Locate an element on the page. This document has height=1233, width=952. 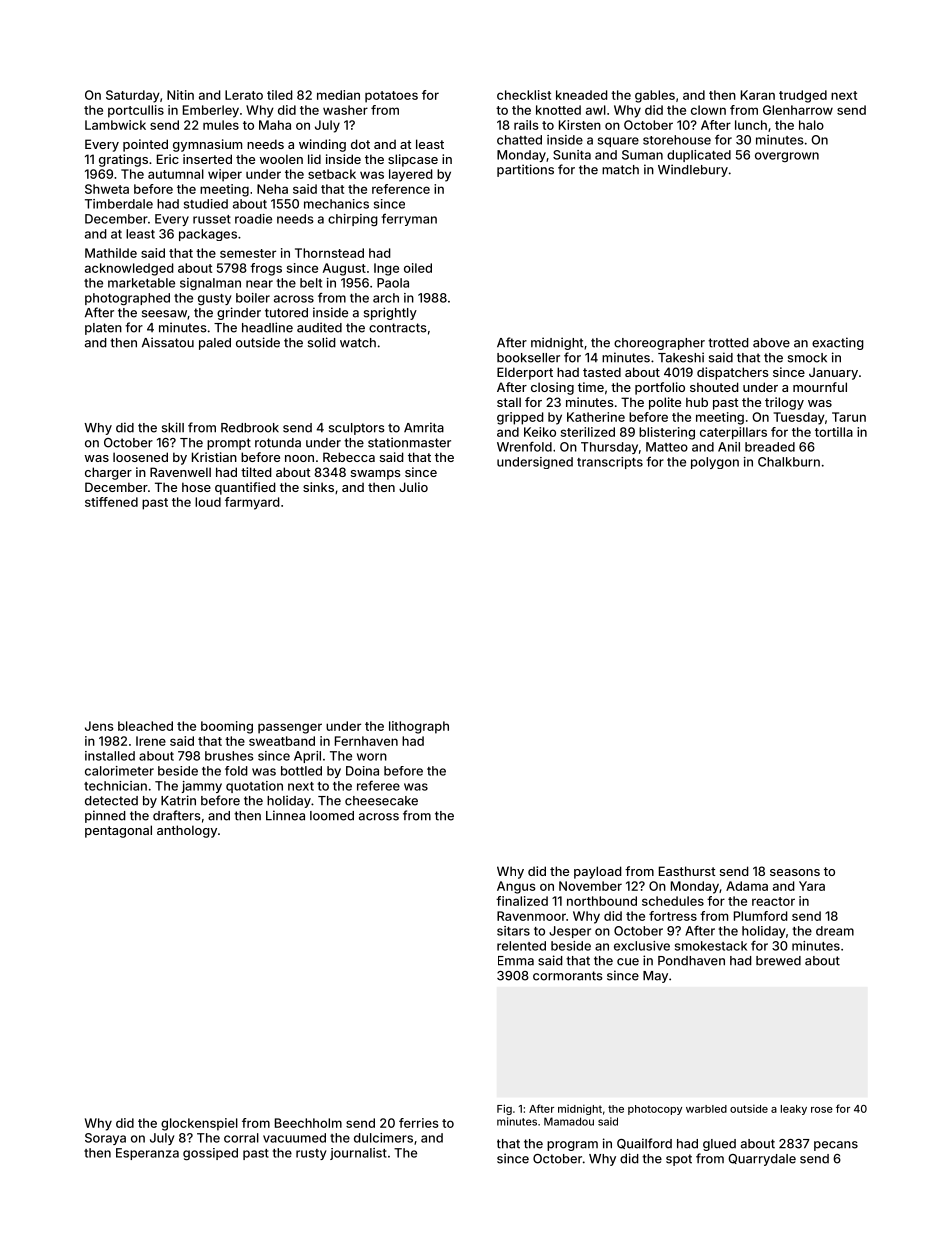
halo is located at coordinates (811, 125).
